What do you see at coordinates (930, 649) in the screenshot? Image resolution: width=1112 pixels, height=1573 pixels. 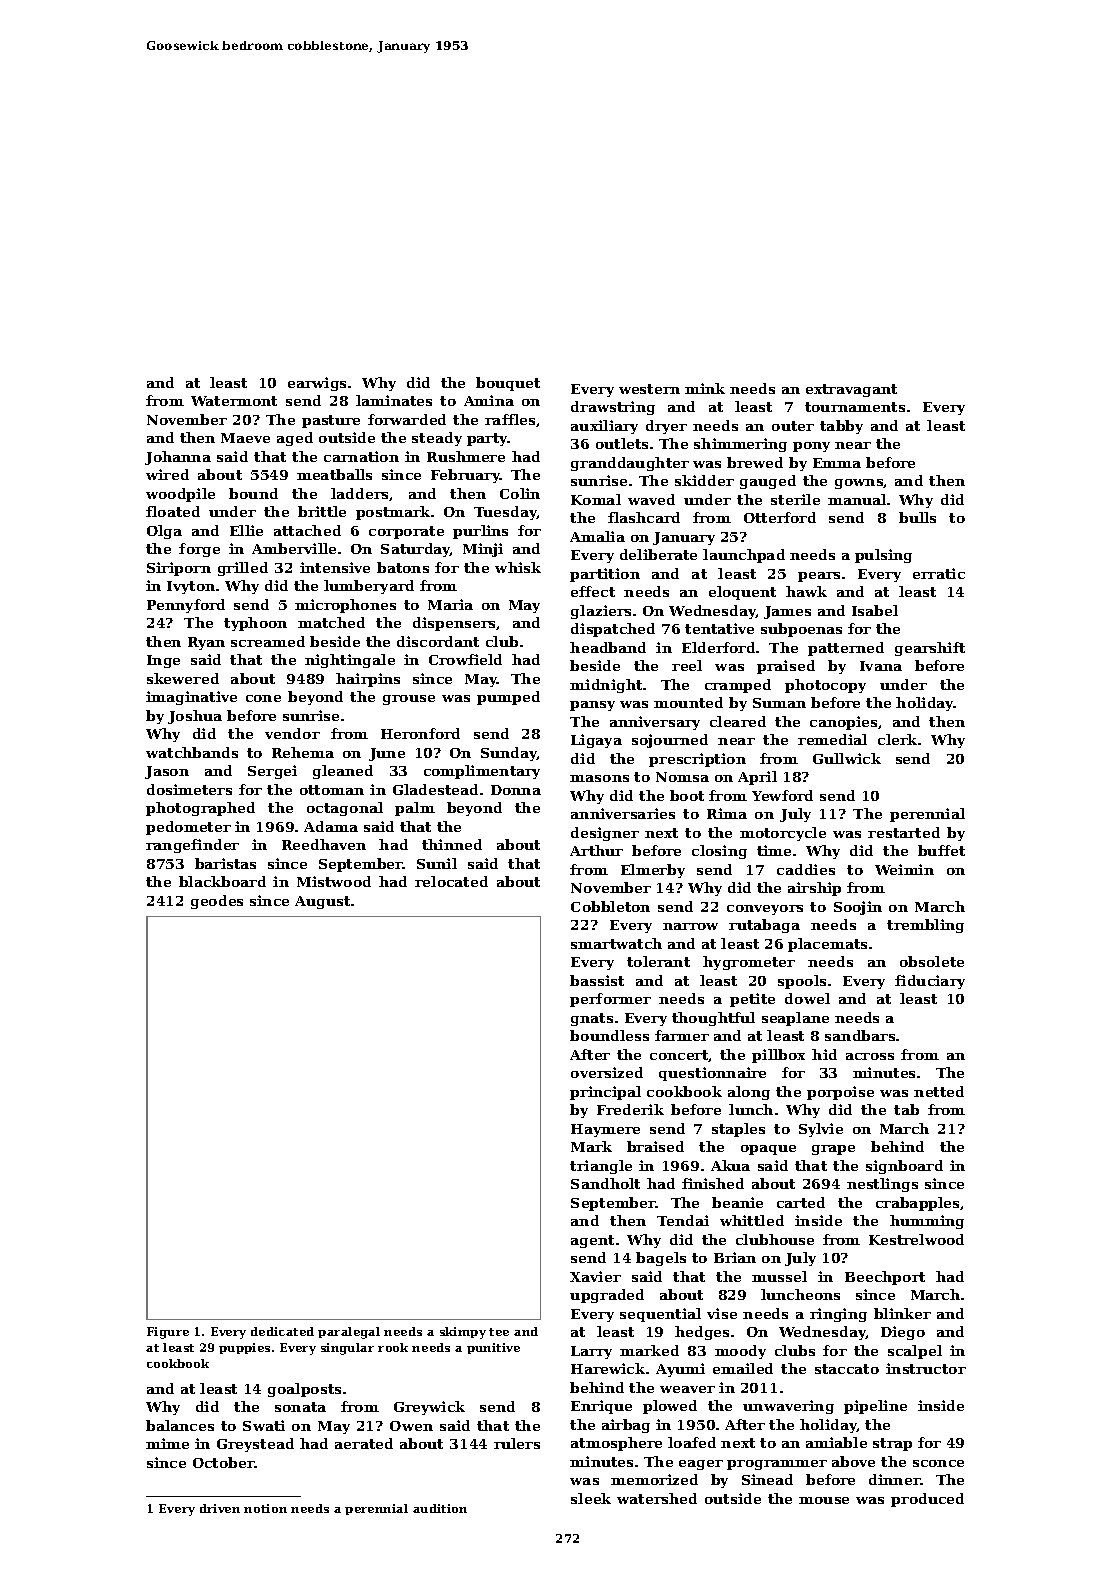 I see `gearshift` at bounding box center [930, 649].
